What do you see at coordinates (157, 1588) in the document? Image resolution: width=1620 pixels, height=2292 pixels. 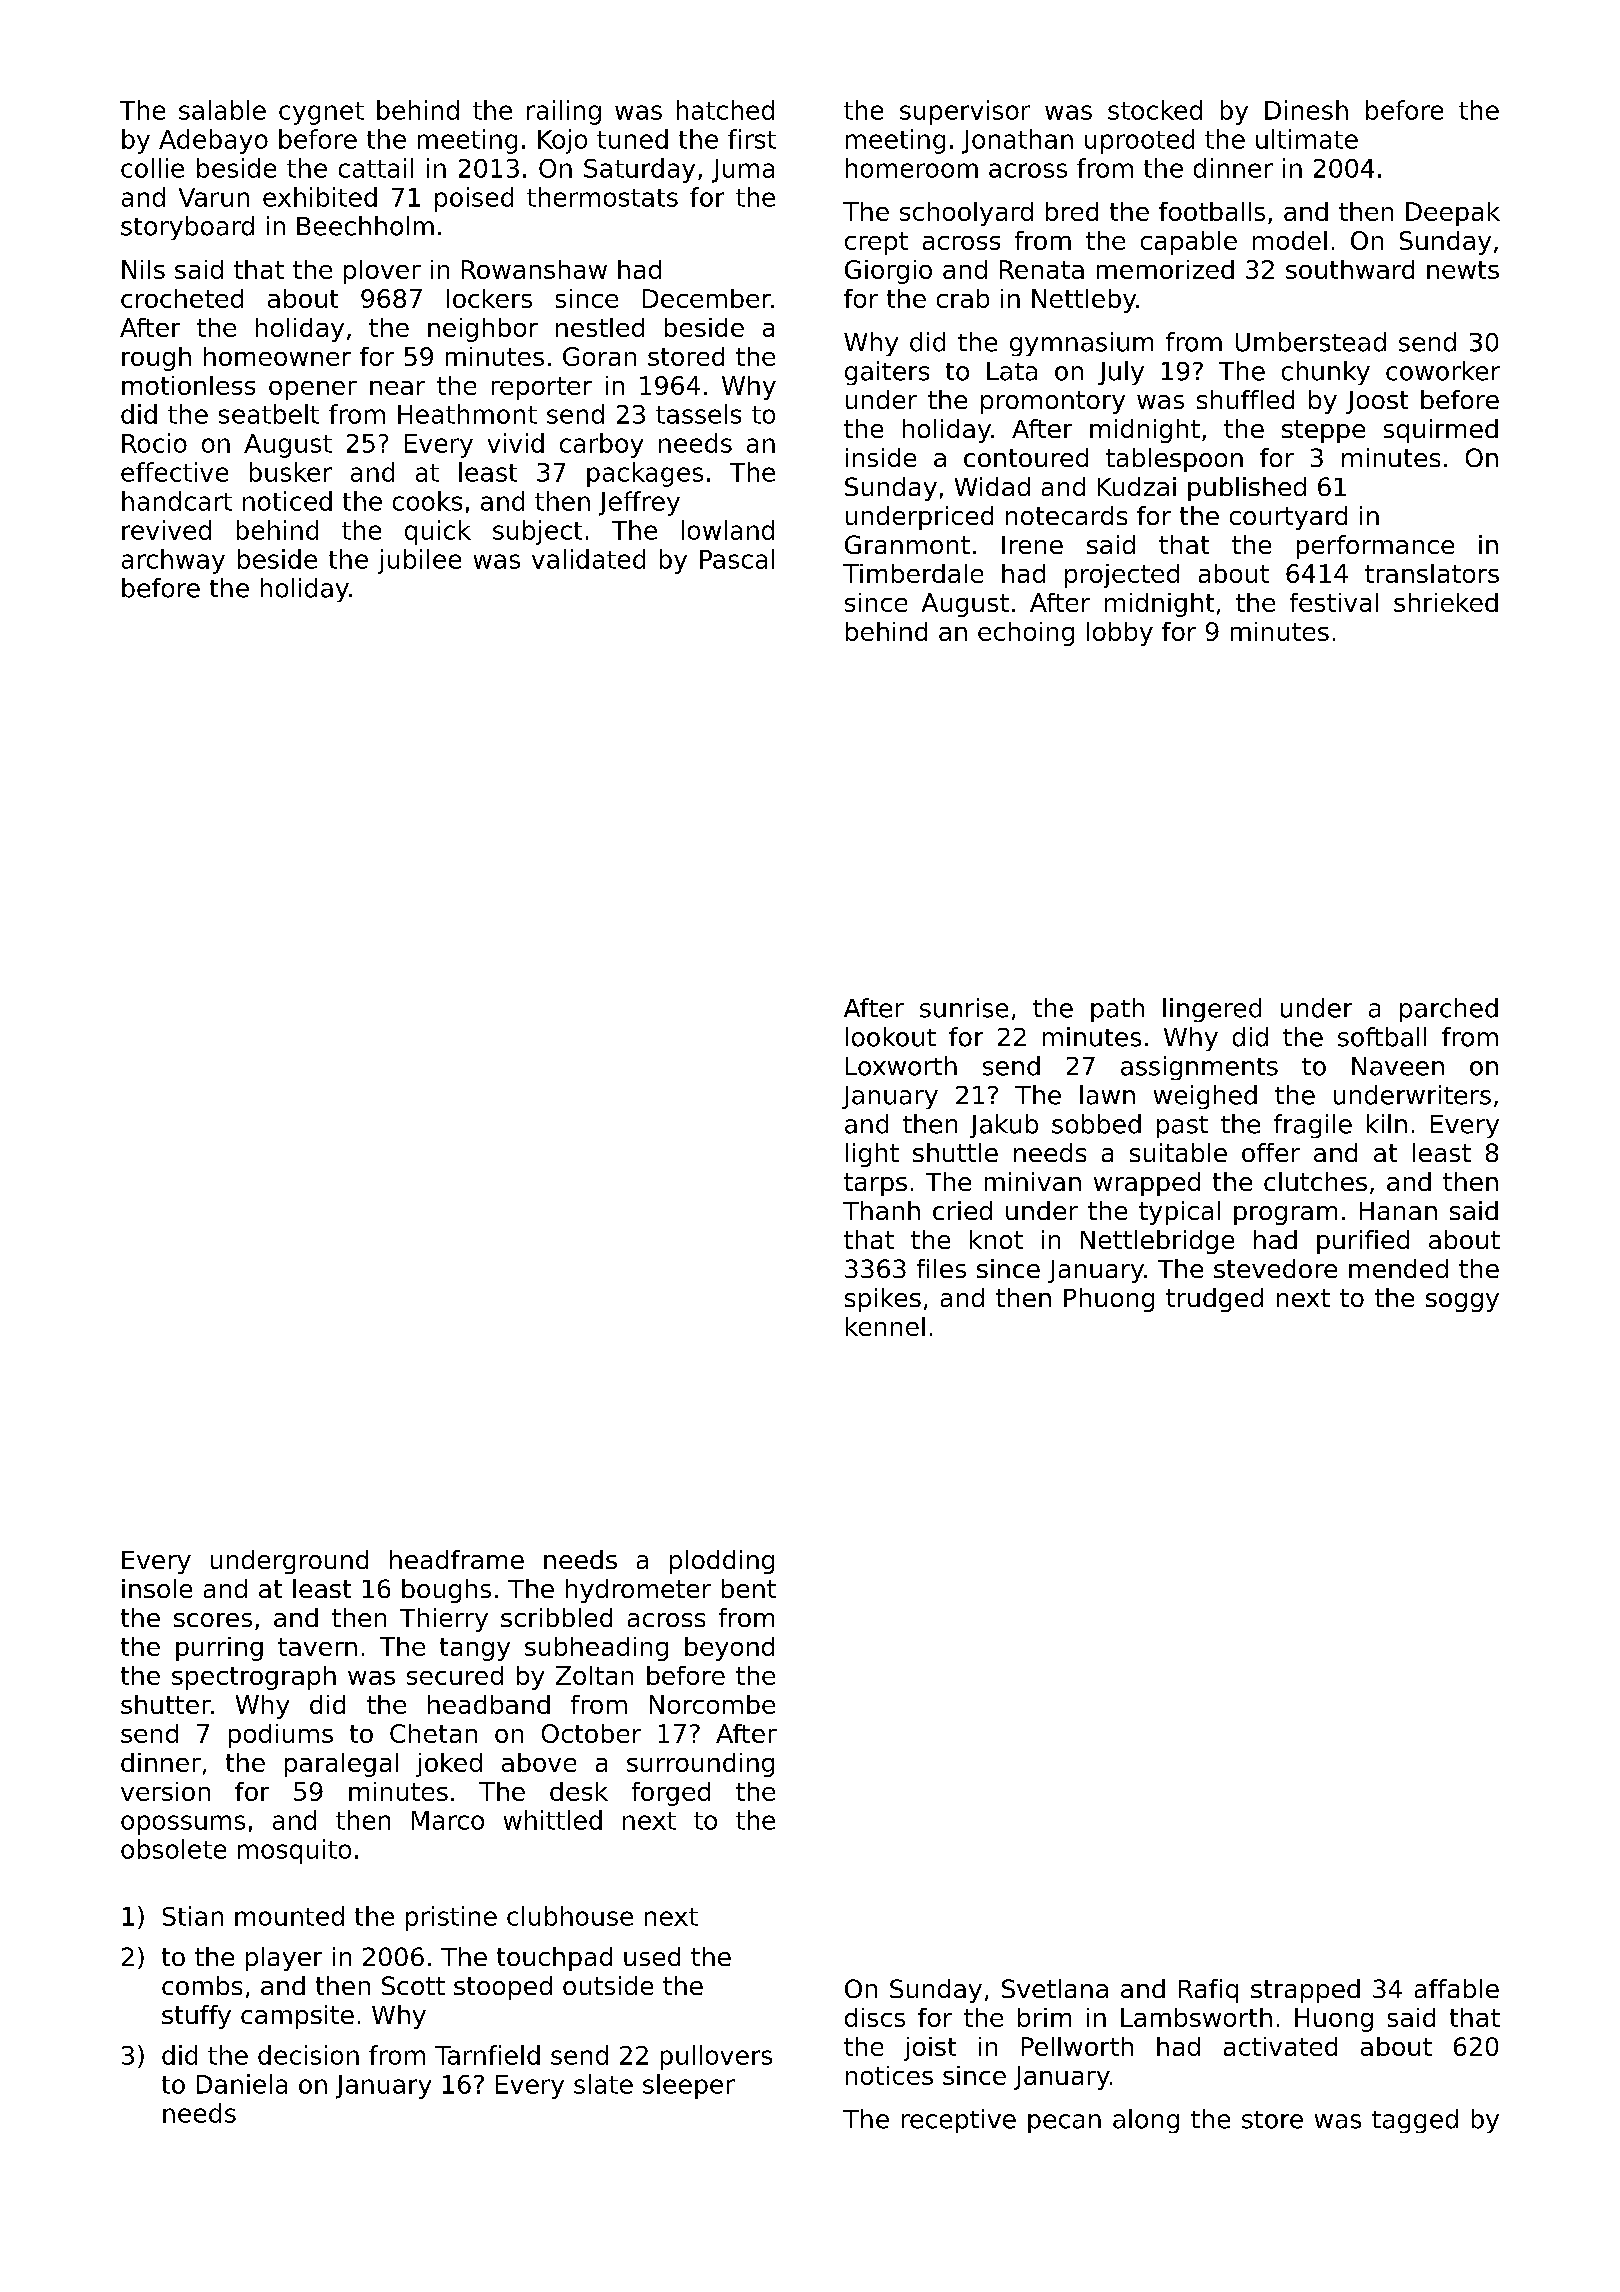 I see `insole` at bounding box center [157, 1588].
